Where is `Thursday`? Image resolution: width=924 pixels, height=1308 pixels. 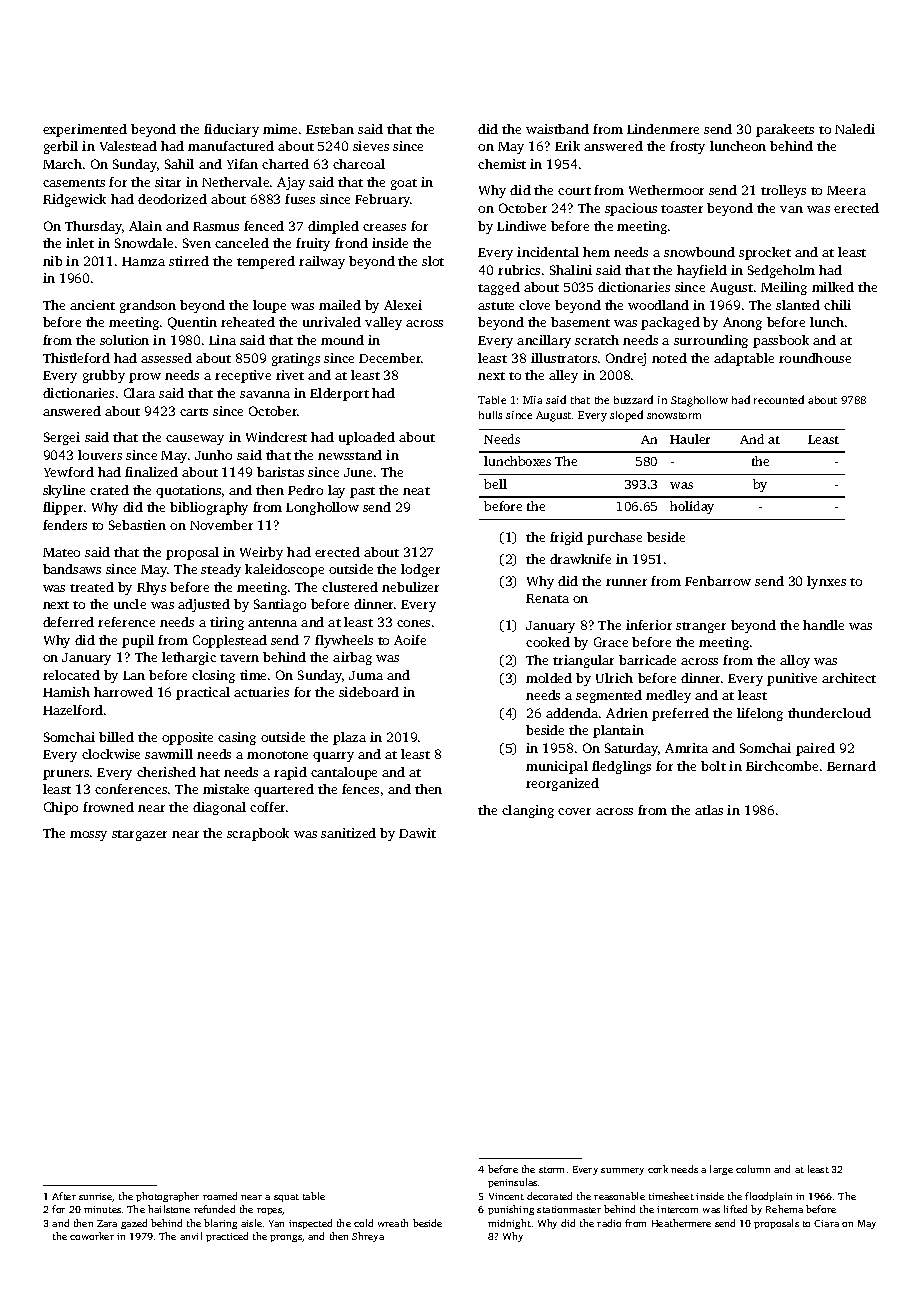 Thursday is located at coordinates (93, 227).
